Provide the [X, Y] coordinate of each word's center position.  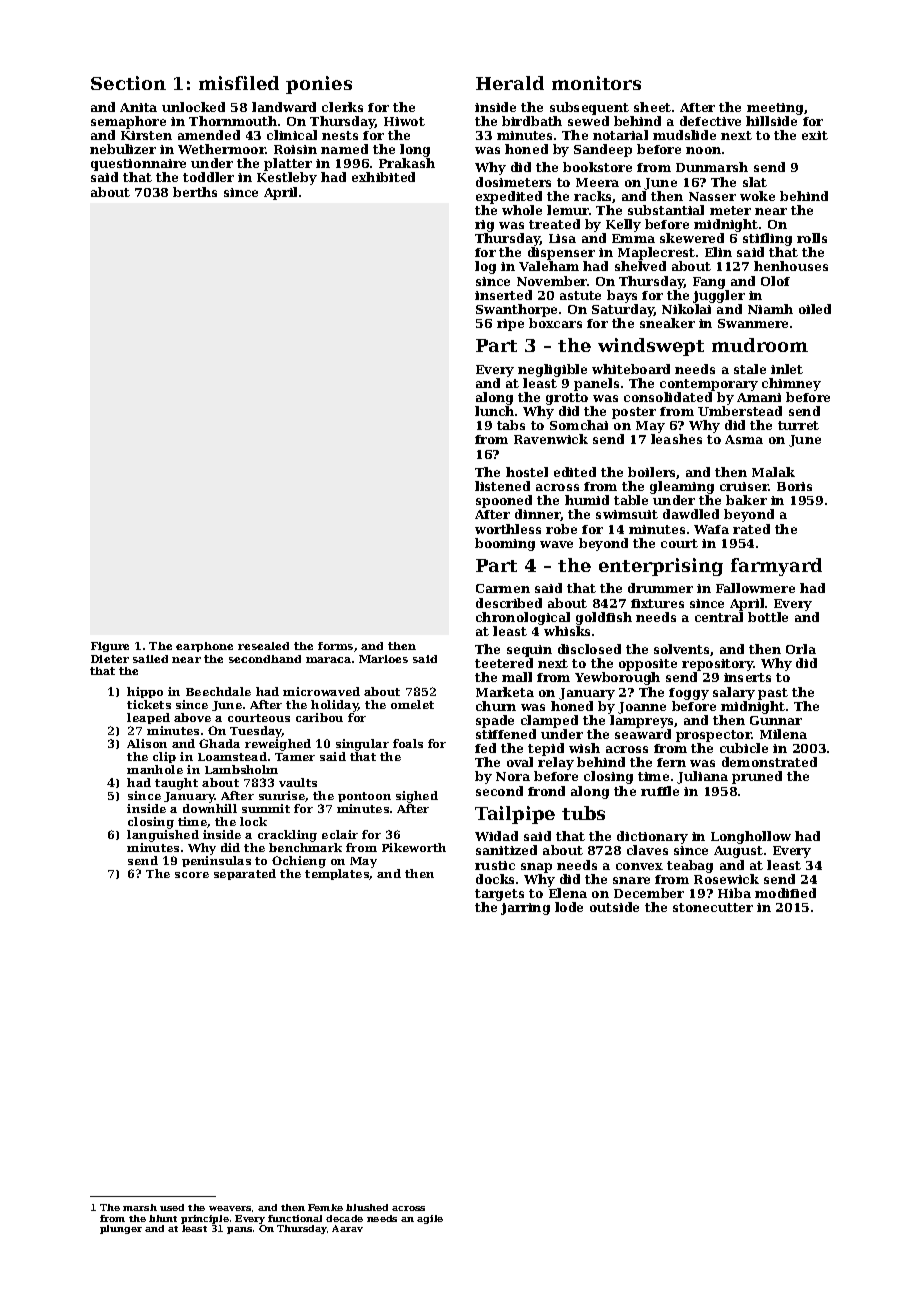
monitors [596, 83]
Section [128, 83]
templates [337, 874]
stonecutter [713, 907]
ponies [319, 85]
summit [266, 808]
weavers [230, 1208]
